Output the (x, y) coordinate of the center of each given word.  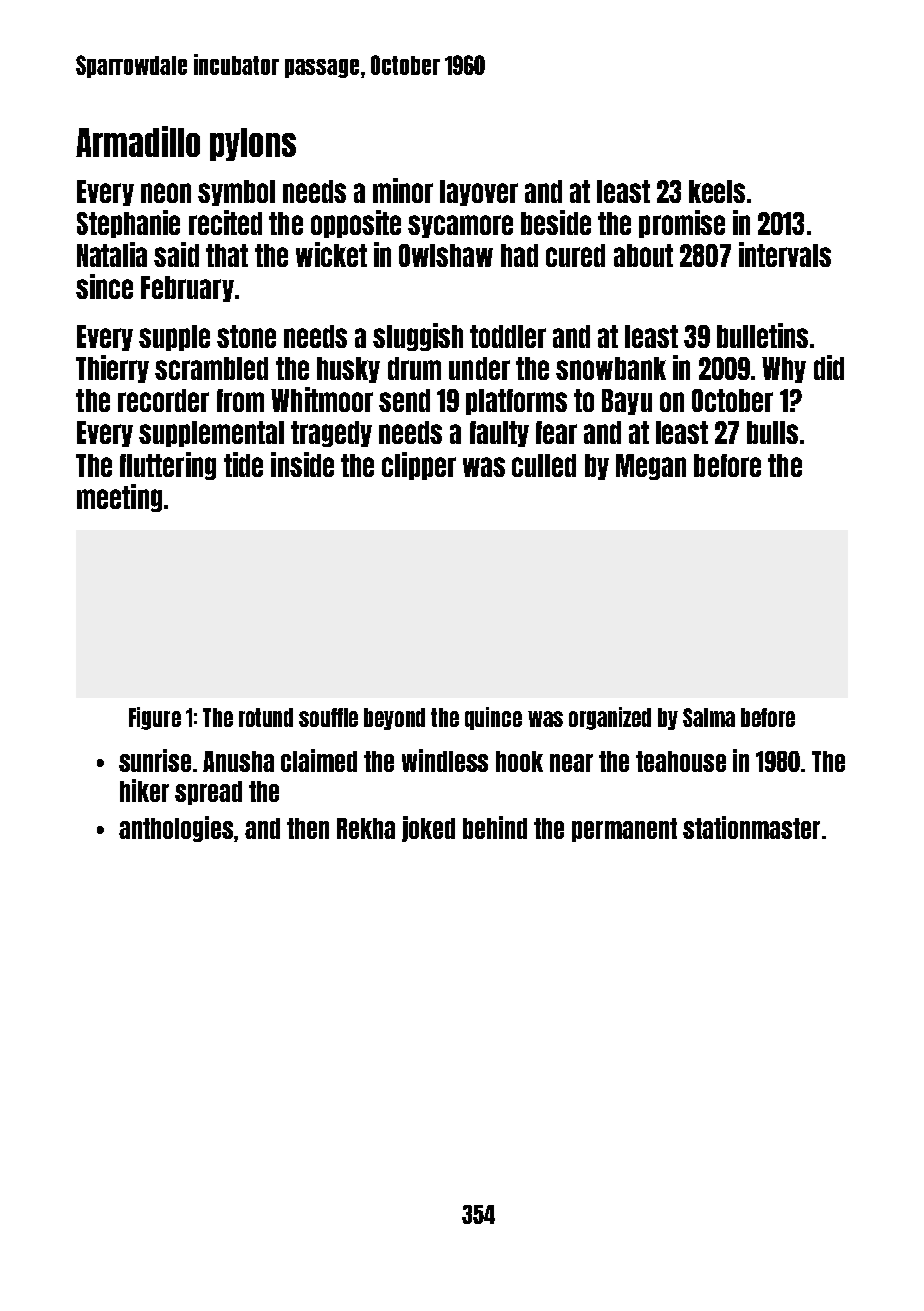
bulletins (762, 335)
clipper (419, 466)
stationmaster (751, 827)
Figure (155, 718)
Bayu (627, 402)
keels (717, 191)
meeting (119, 498)
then (308, 828)
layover (479, 193)
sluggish (418, 337)
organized (610, 718)
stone (246, 336)
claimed (319, 760)
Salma (709, 717)
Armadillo (138, 141)
